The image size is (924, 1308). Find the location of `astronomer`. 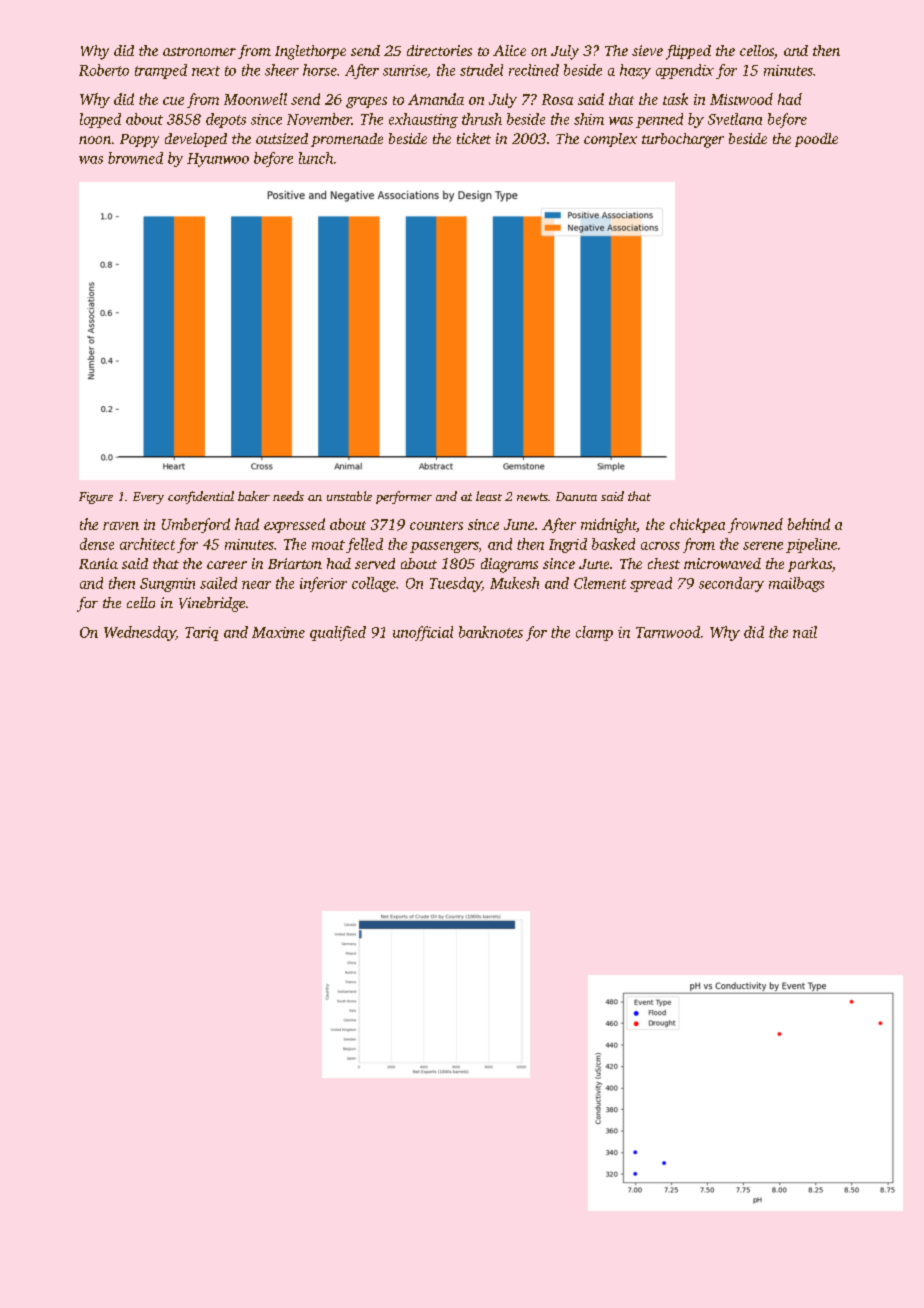

astronomer is located at coordinates (199, 51).
